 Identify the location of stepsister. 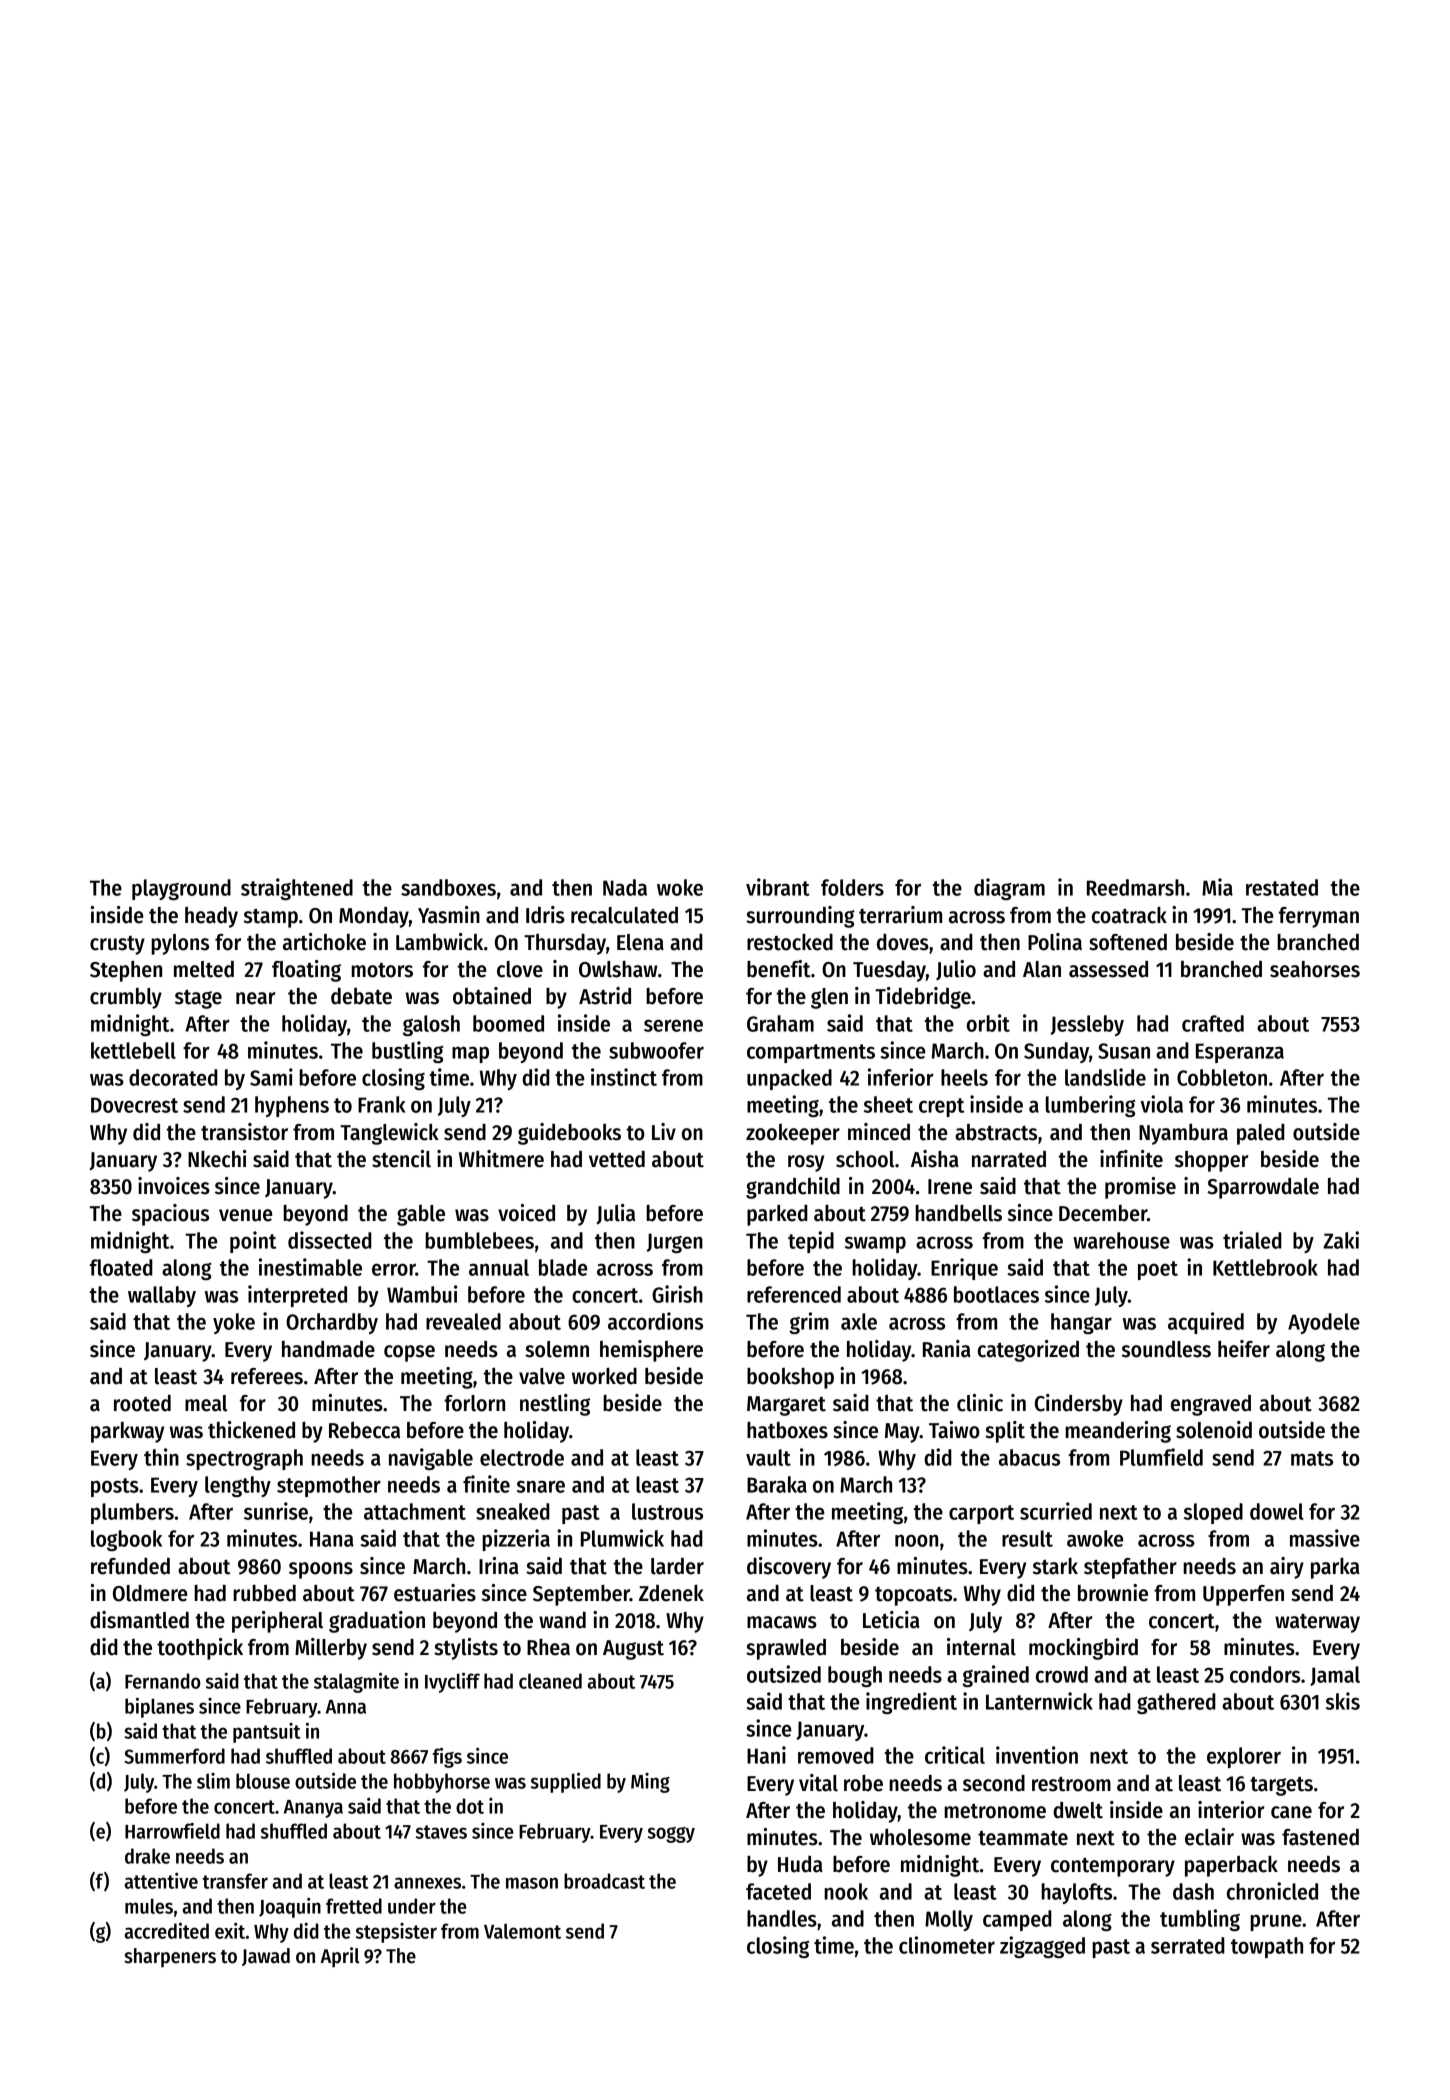
(396, 1933).
